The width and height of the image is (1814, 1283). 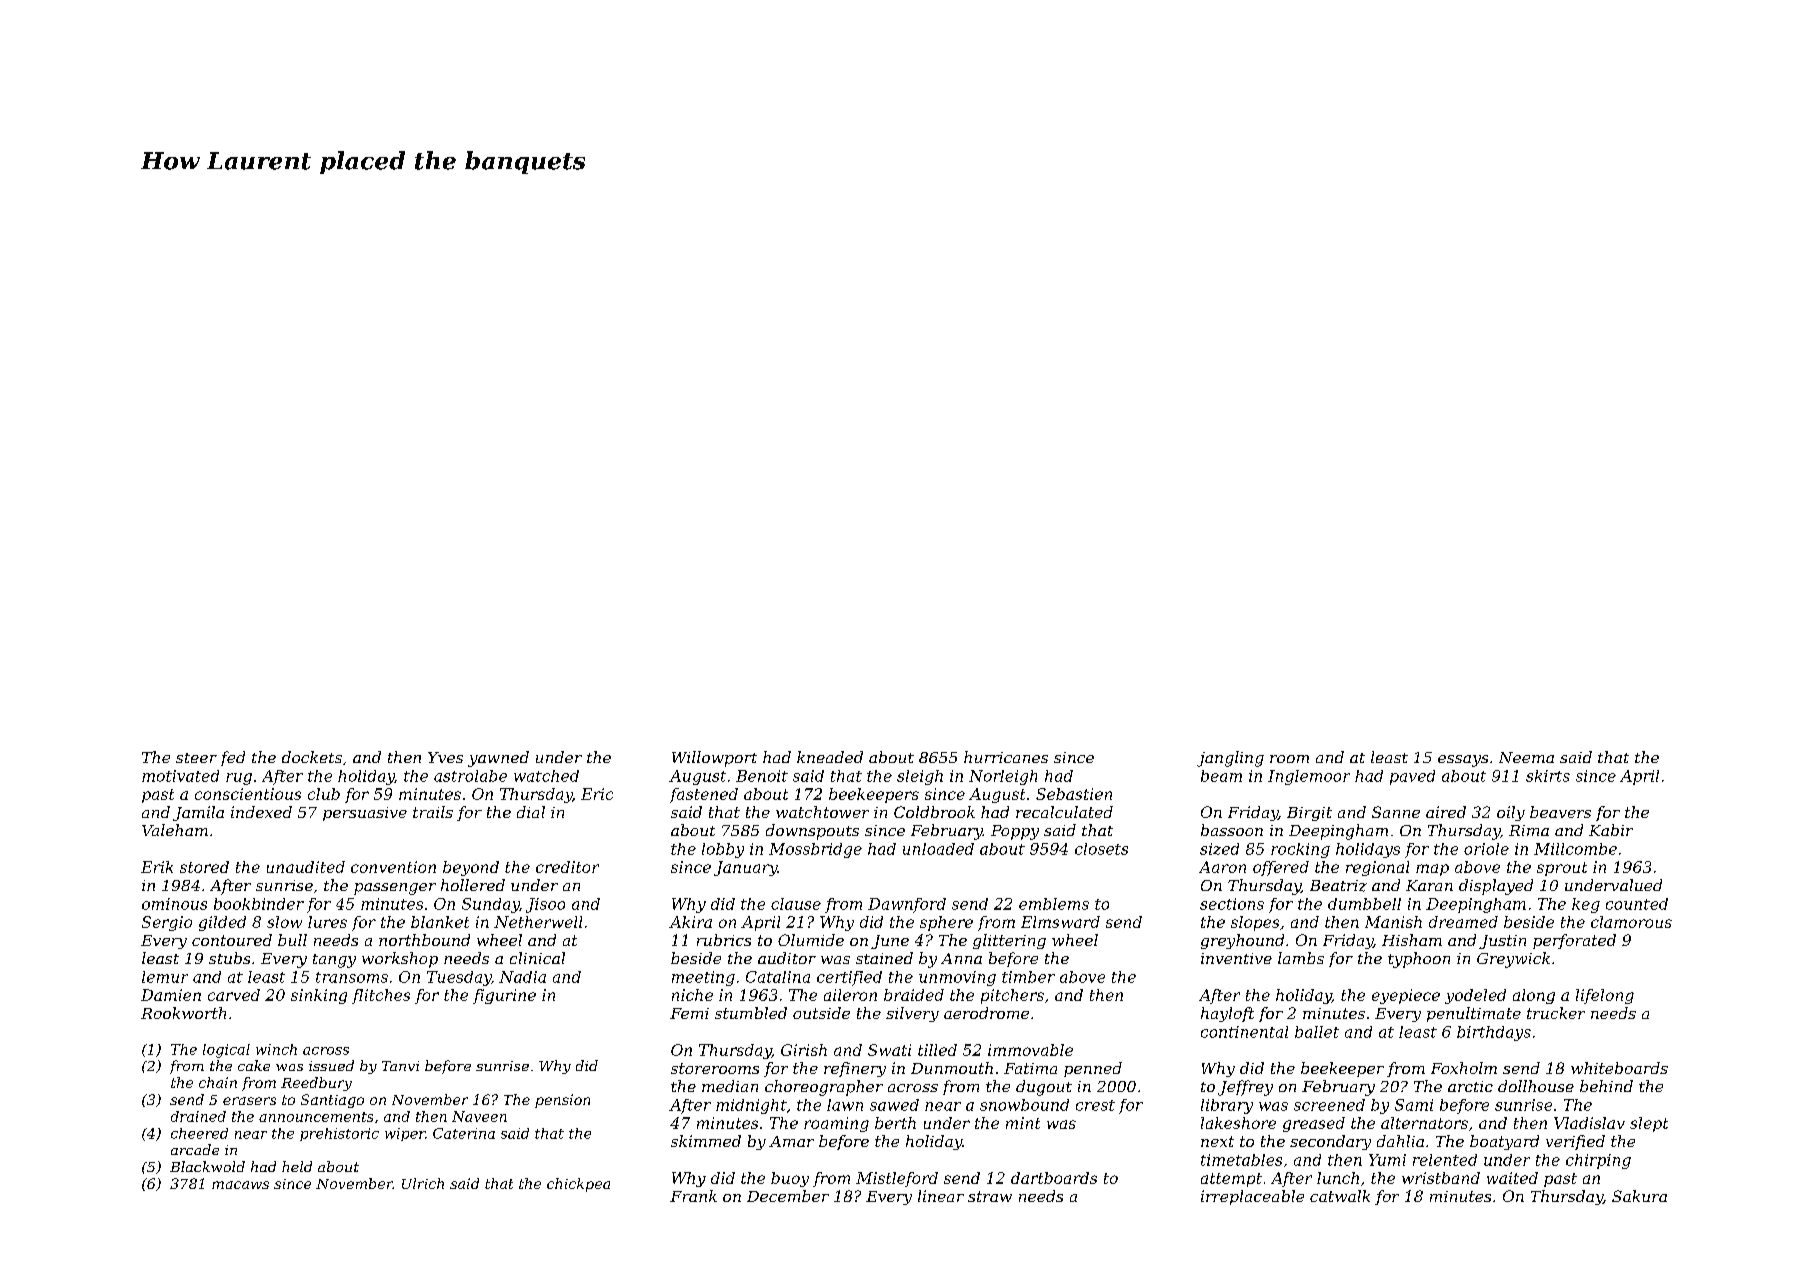 I want to click on indexed, so click(x=261, y=812).
